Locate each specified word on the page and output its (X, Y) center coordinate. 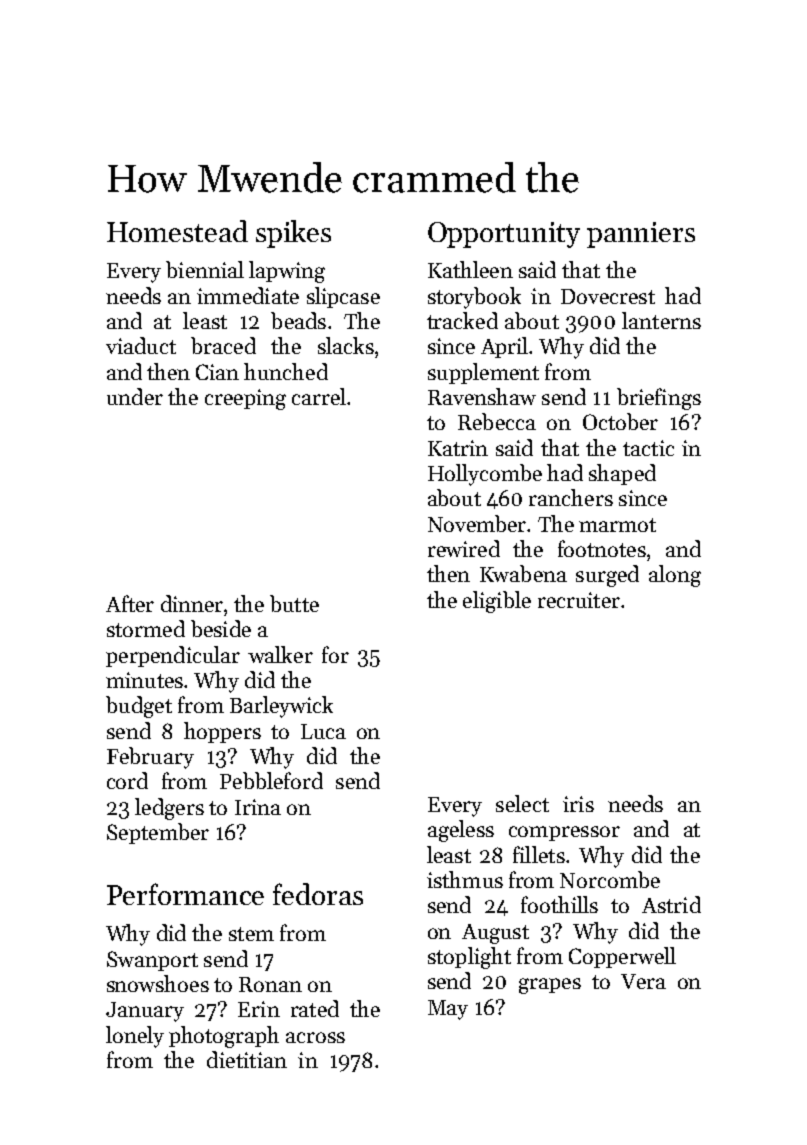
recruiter (579, 600)
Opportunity (504, 235)
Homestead (177, 231)
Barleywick (281, 707)
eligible (497, 602)
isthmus (465, 879)
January (145, 1012)
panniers (641, 235)
